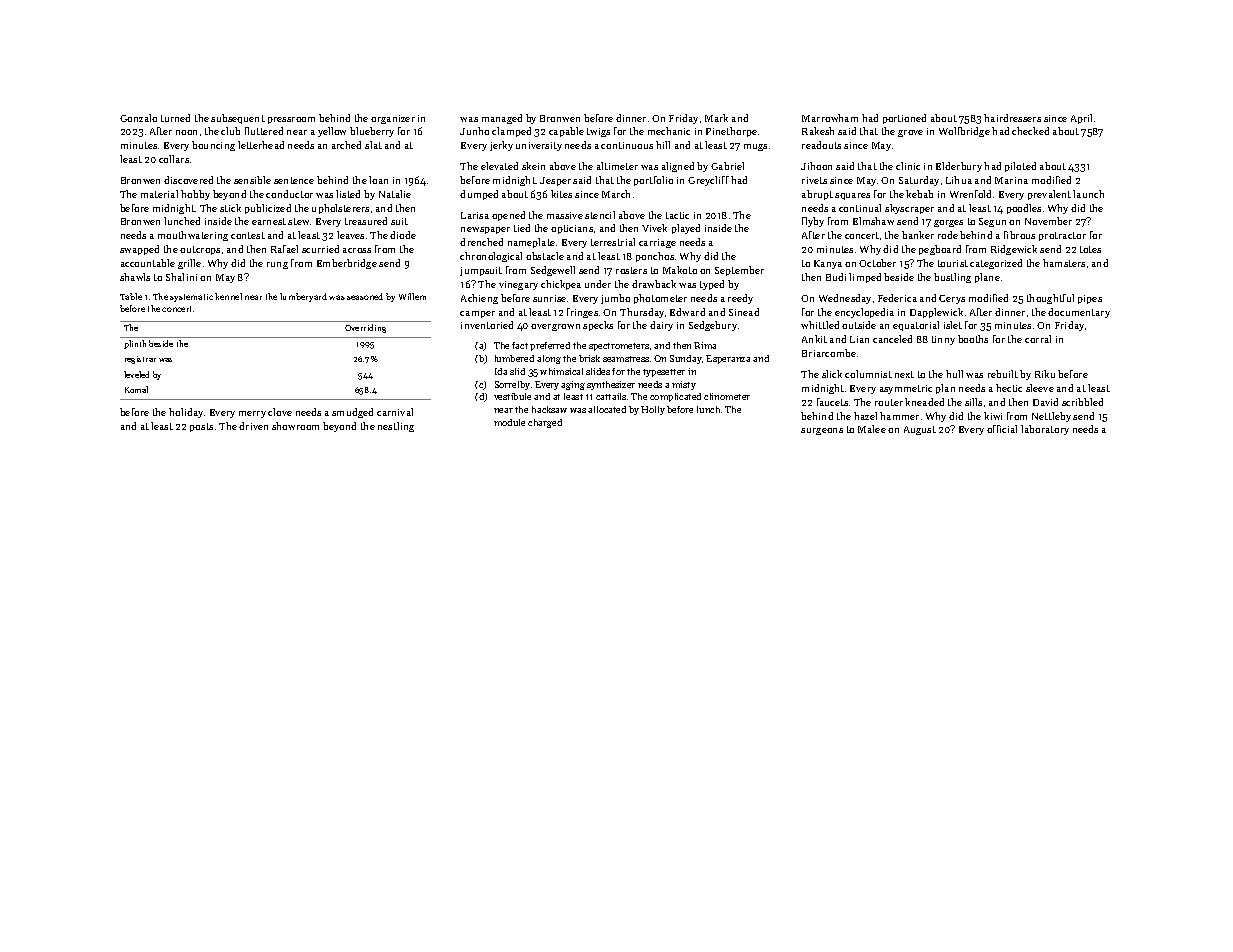 The height and width of the page is (952, 1233). I want to click on hamsters, so click(1064, 263).
